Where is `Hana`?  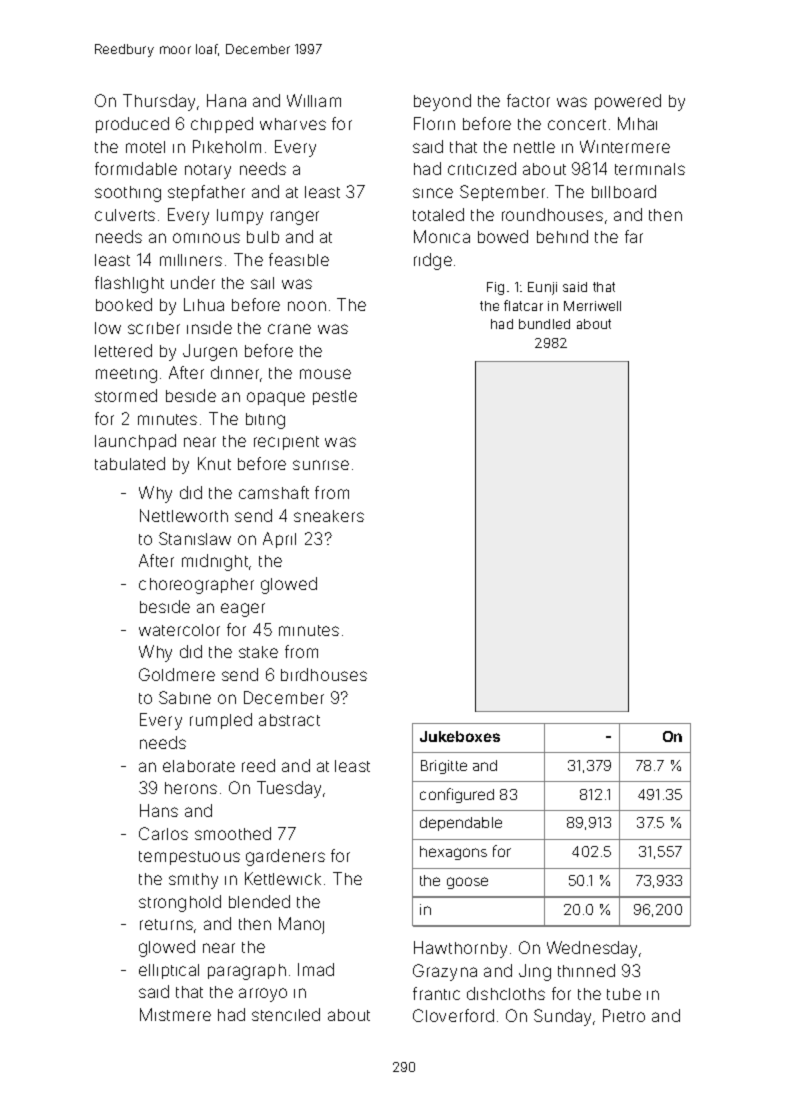 Hana is located at coordinates (226, 100).
